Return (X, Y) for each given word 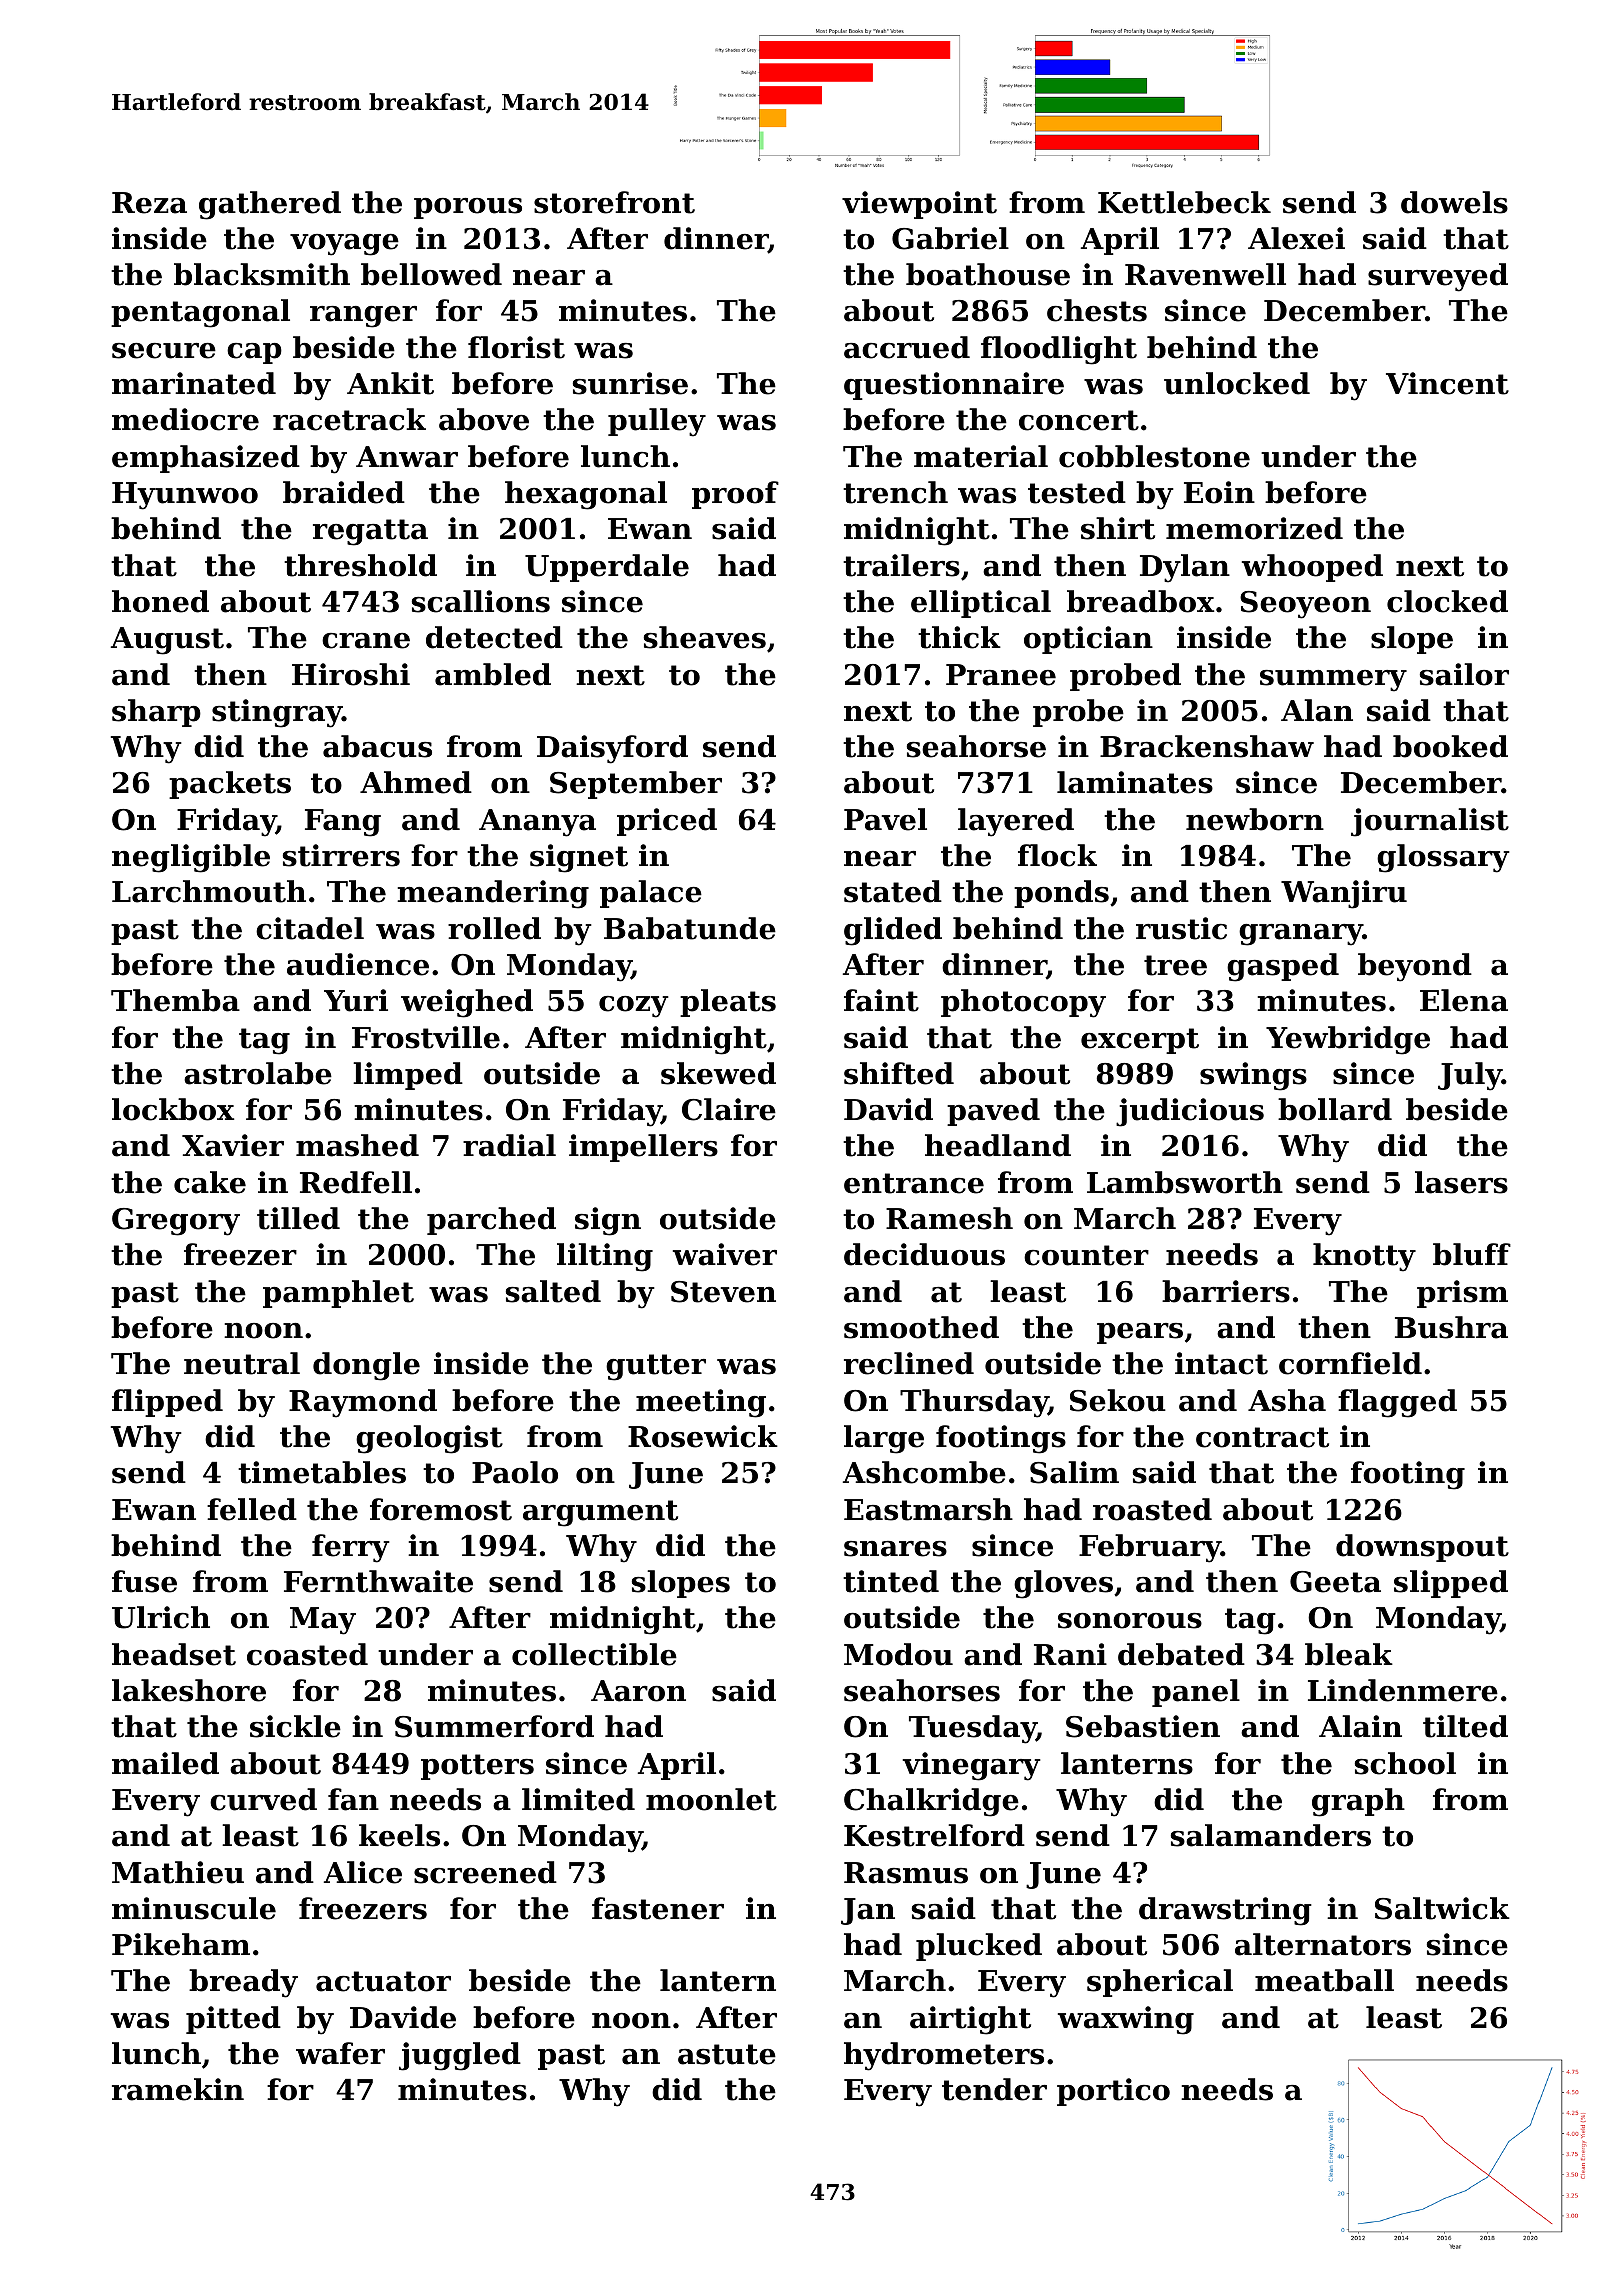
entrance (914, 1183)
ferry (351, 1548)
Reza (149, 203)
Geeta (1335, 1582)
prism (1462, 1294)
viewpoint (919, 205)
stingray (277, 713)
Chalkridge (931, 1802)
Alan (1317, 710)
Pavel (885, 819)
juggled (460, 2056)
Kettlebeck (1184, 202)
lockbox (173, 1109)
